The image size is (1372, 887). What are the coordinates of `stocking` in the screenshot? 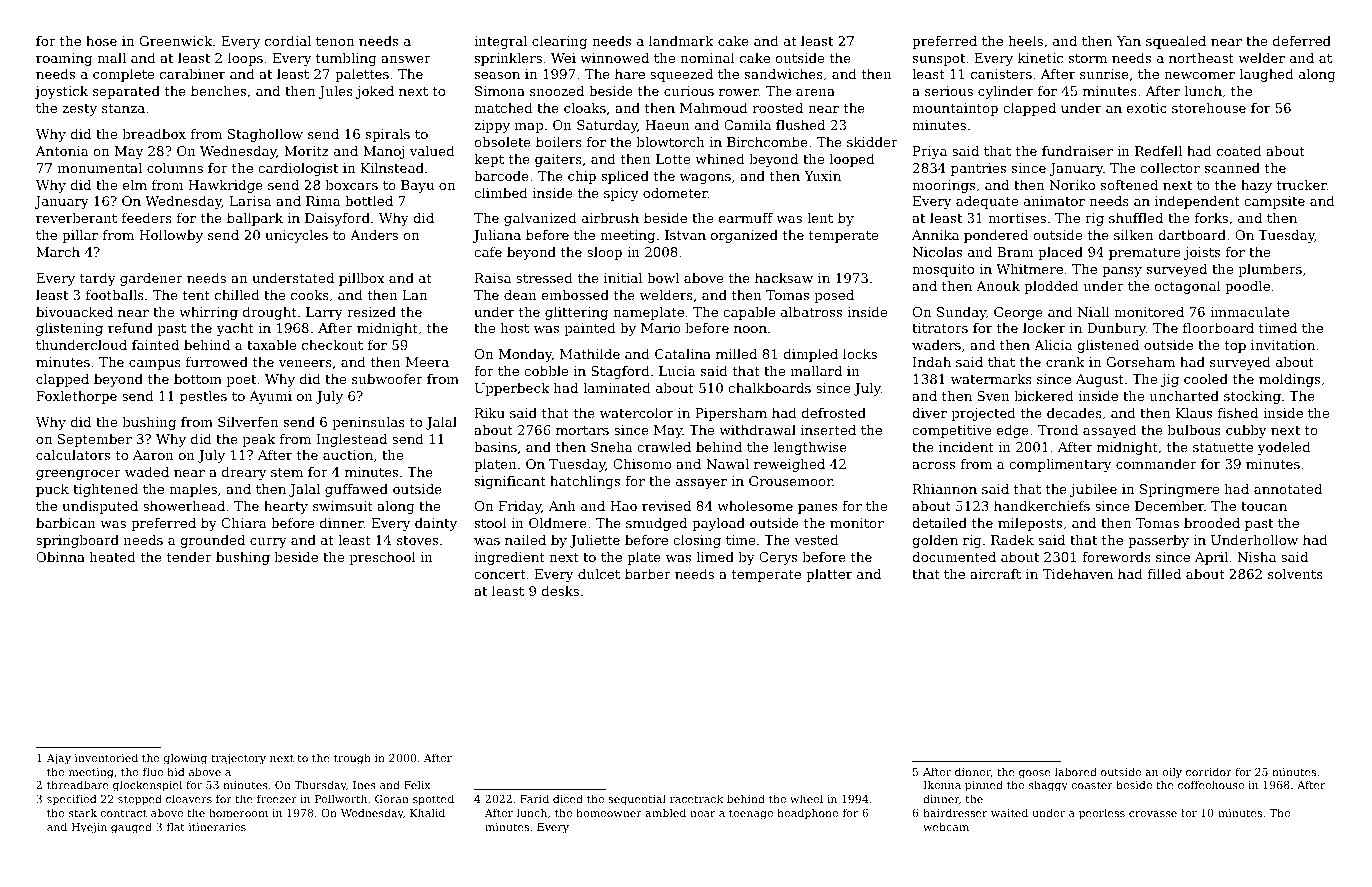 It's located at (1252, 397).
